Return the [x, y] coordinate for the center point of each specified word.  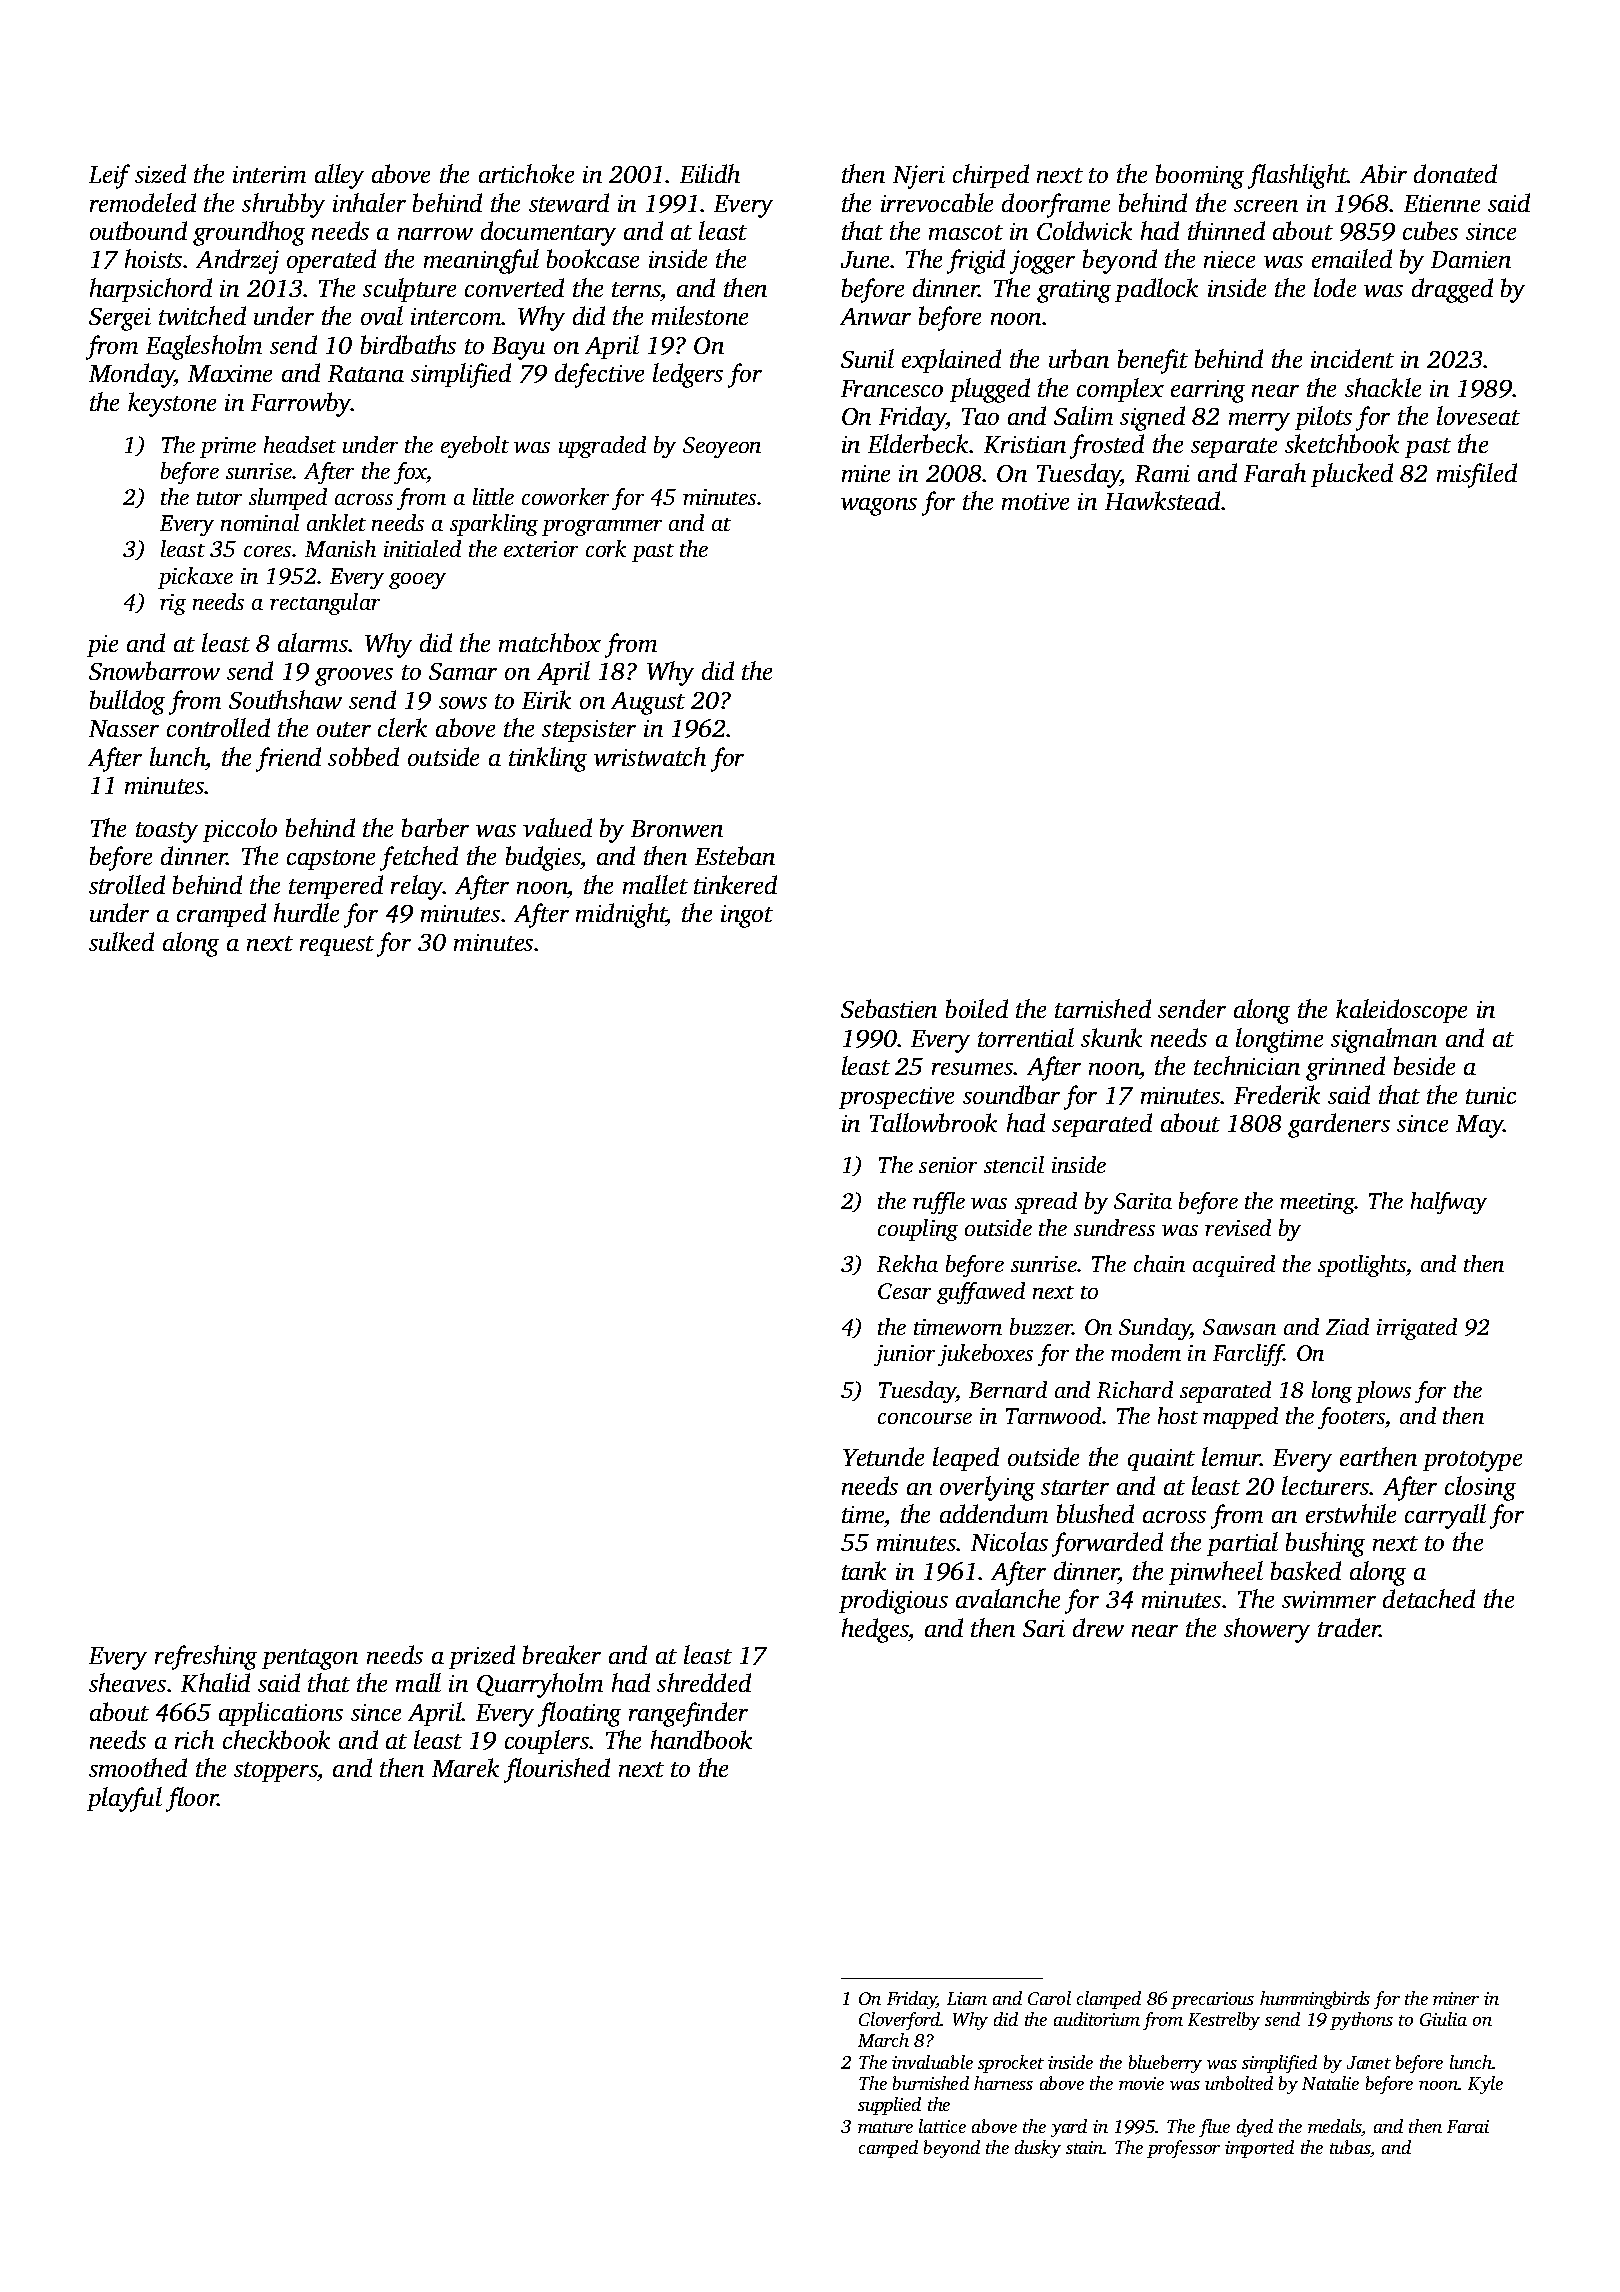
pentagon [310, 1659]
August [648, 703]
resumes [973, 1069]
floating [579, 1714]
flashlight [1298, 176]
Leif [109, 176]
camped [888, 2149]
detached [1429, 1598]
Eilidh [710, 173]
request [337, 946]
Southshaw [285, 699]
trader [1349, 1627]
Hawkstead [1162, 500]
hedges [875, 1630]
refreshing [206, 1657]
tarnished [1103, 1008]
